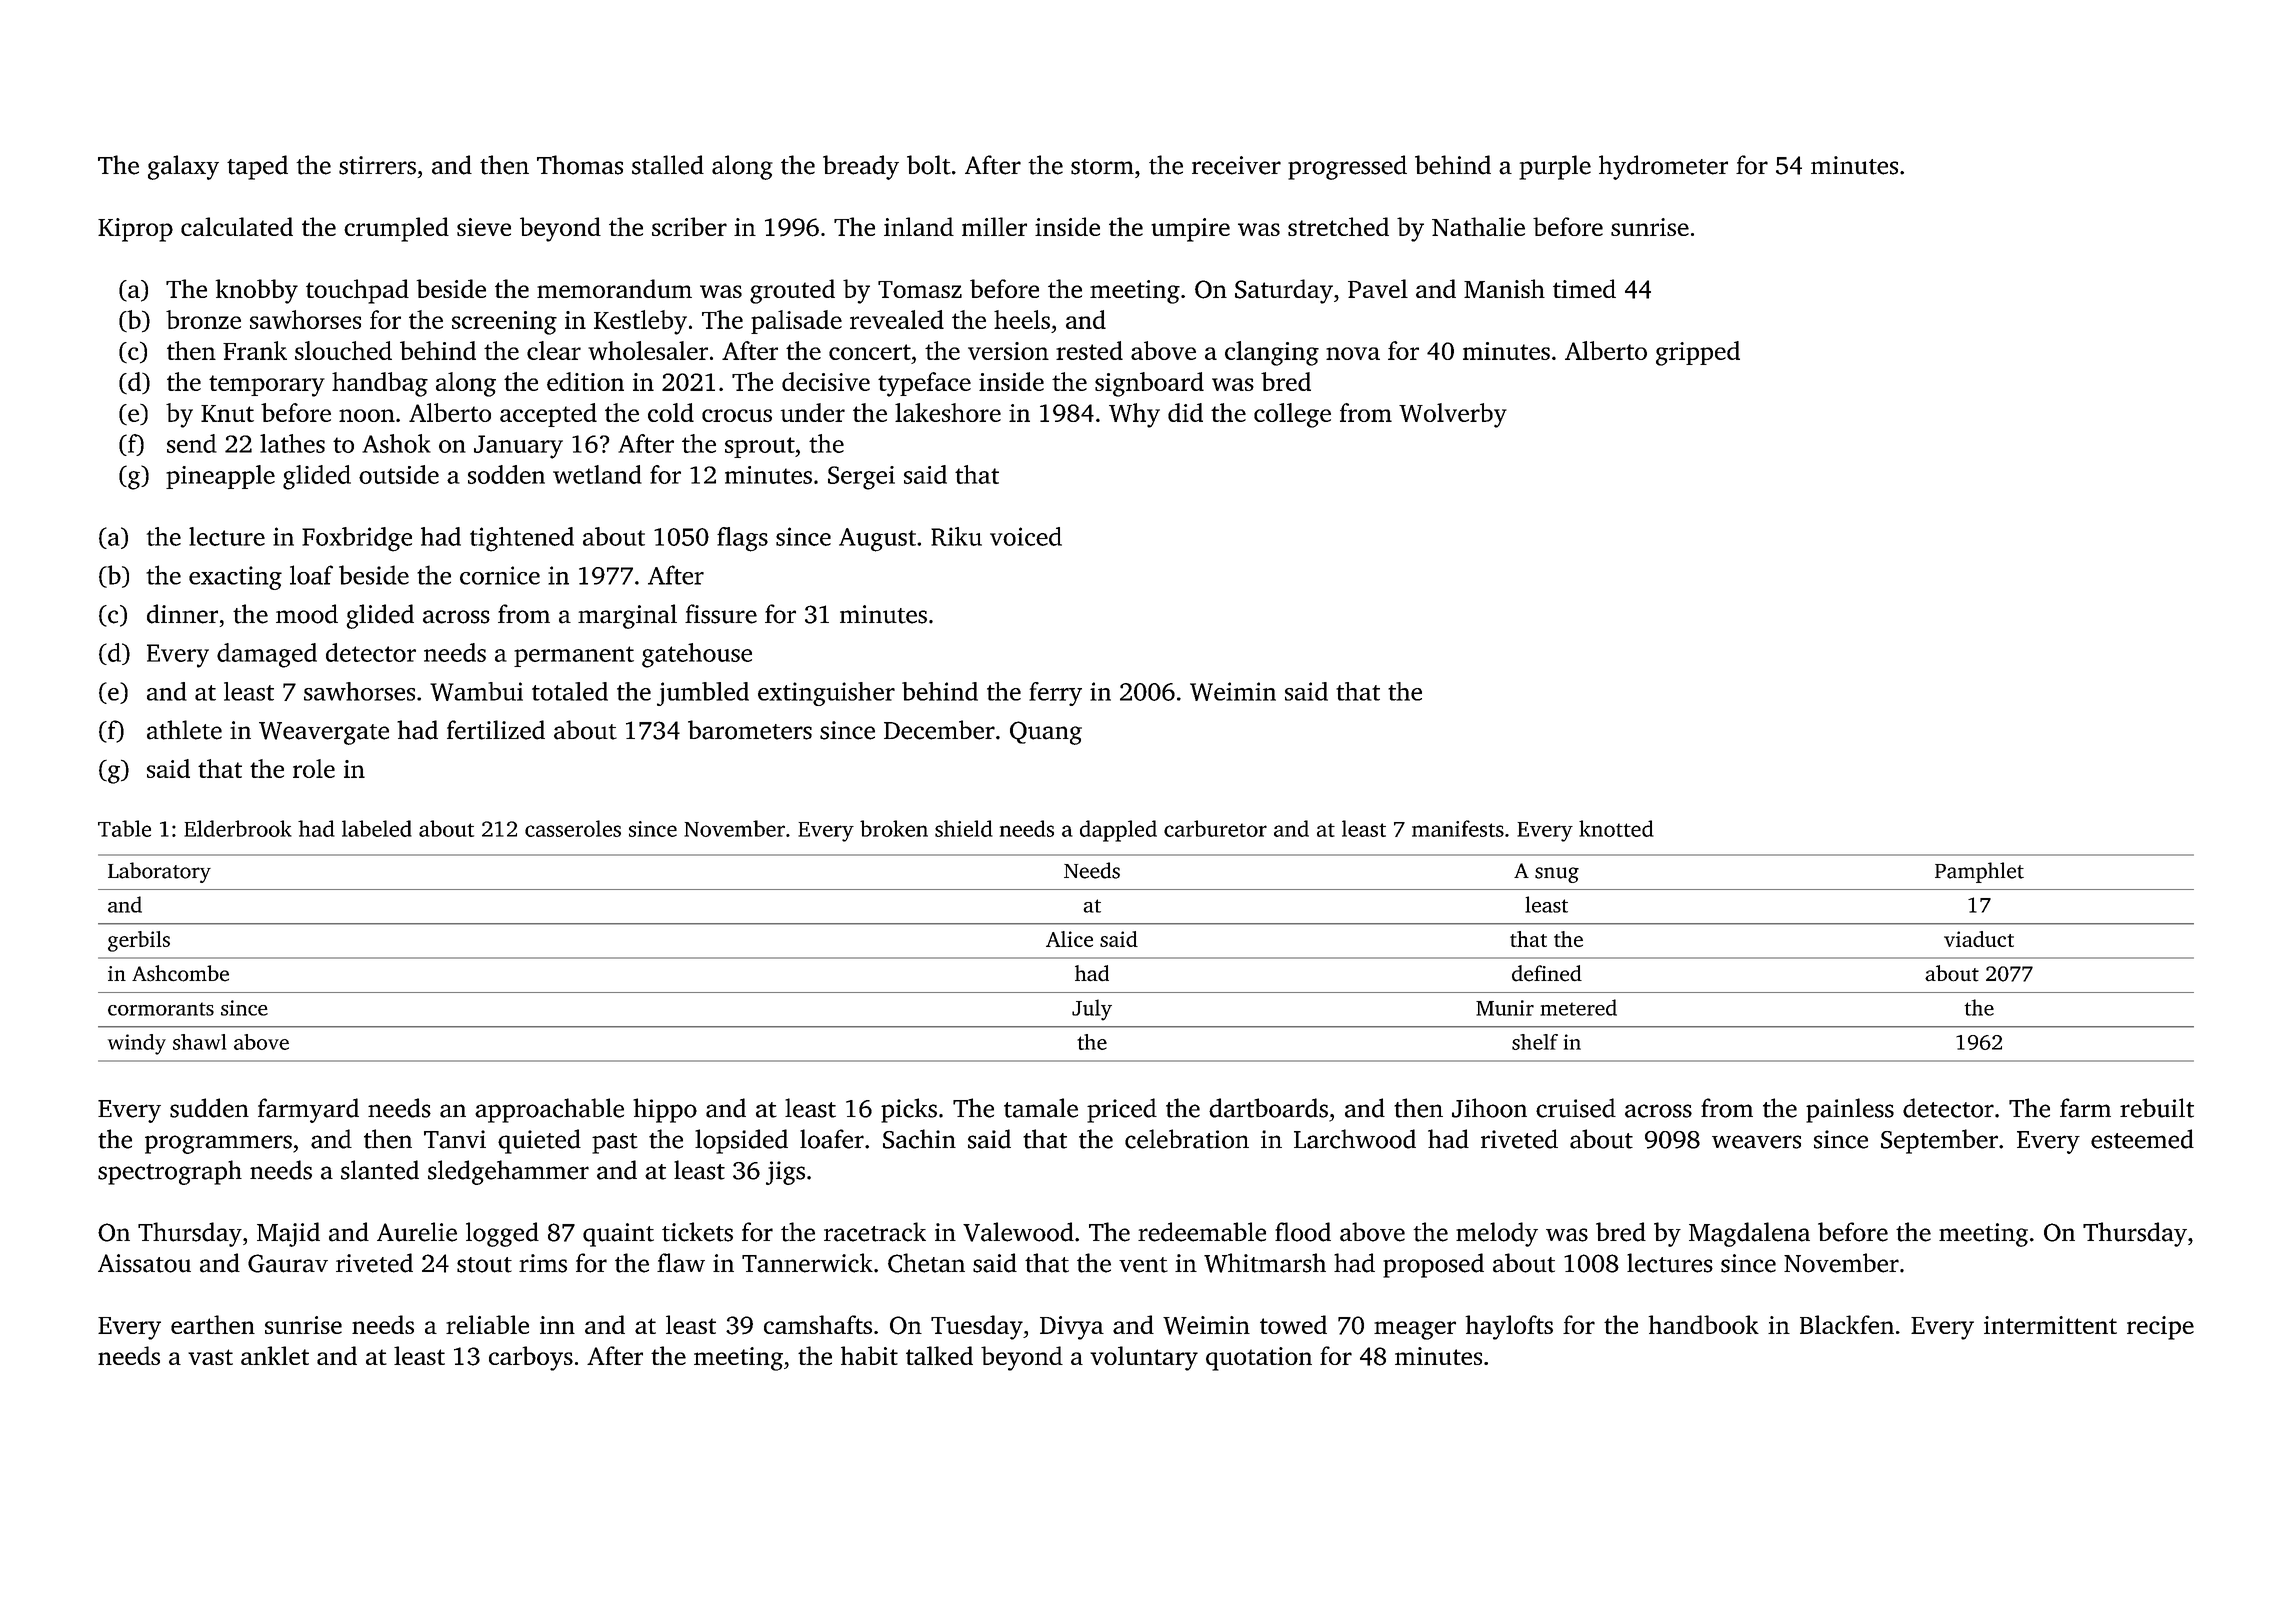 This image has height=1620, width=2292. What do you see at coordinates (184, 730) in the image?
I see `athlete` at bounding box center [184, 730].
